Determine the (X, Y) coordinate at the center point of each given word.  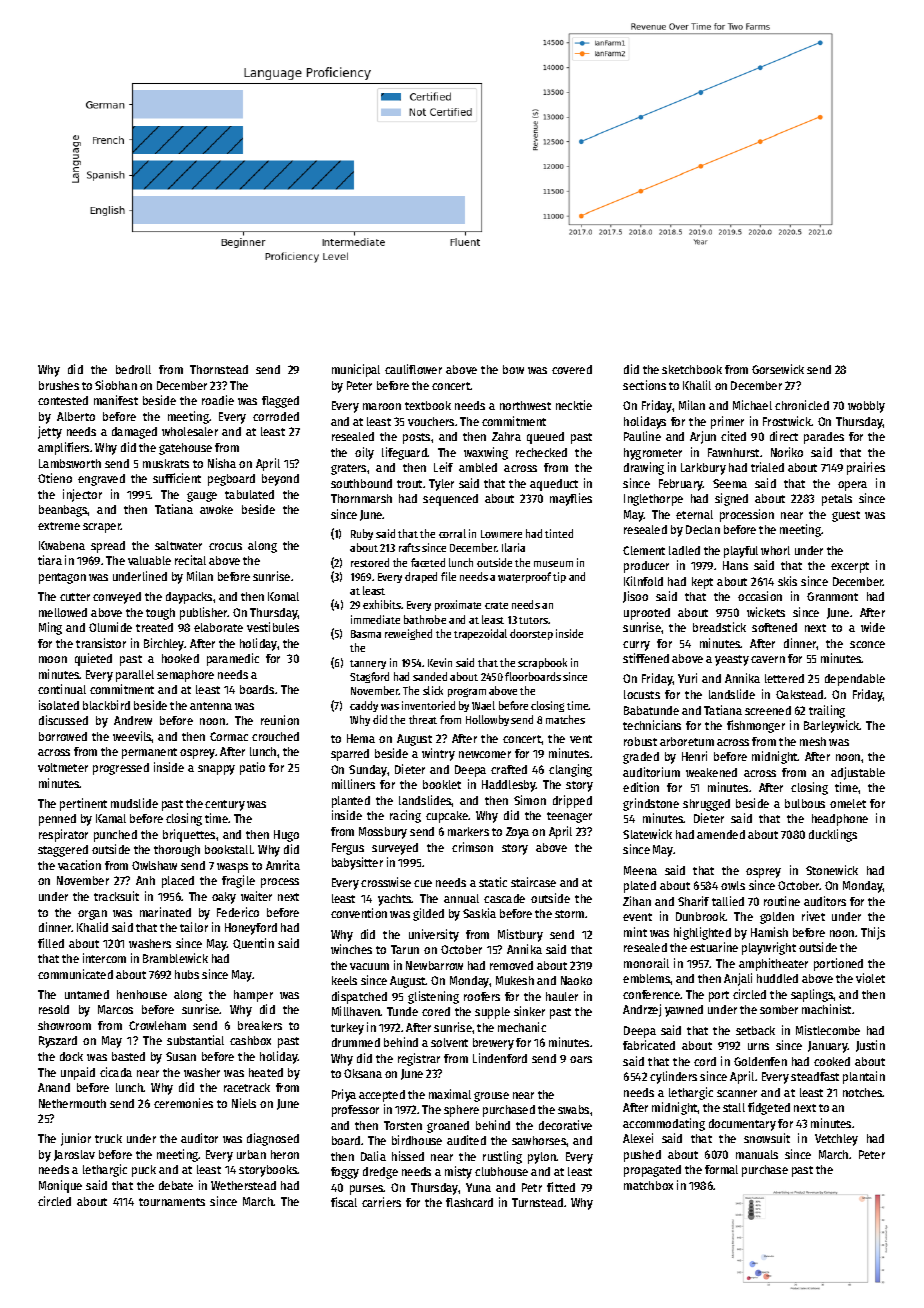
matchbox (648, 1185)
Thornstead (219, 369)
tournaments (172, 1202)
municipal (356, 370)
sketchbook (692, 369)
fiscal (344, 1202)
